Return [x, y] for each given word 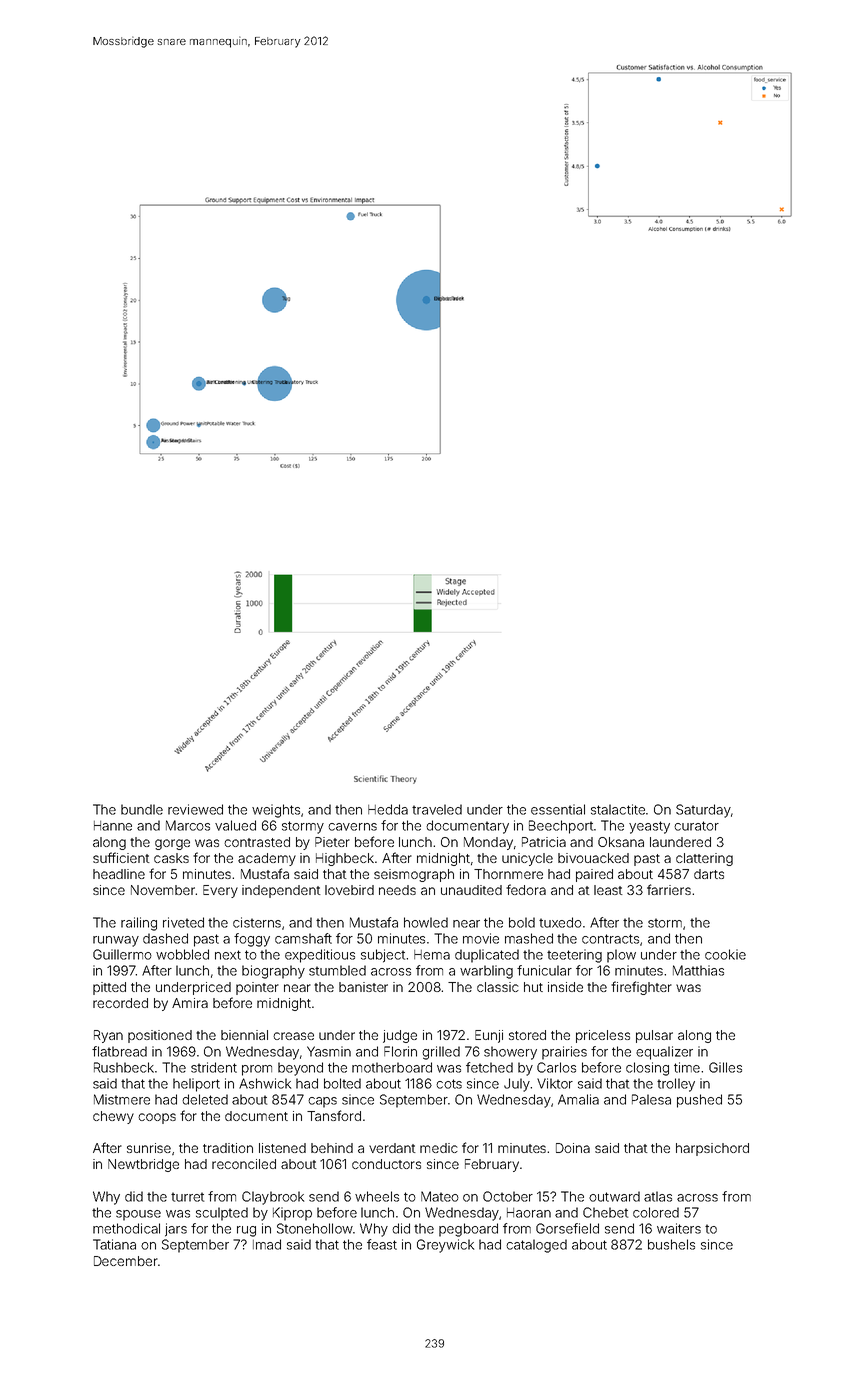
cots [449, 1084]
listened [282, 1148]
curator [696, 826]
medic [439, 1148]
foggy [252, 940]
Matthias [698, 970]
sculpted [222, 1214]
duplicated [487, 956]
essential [558, 809]
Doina [573, 1148]
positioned [160, 1036]
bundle [142, 809]
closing [647, 1069]
